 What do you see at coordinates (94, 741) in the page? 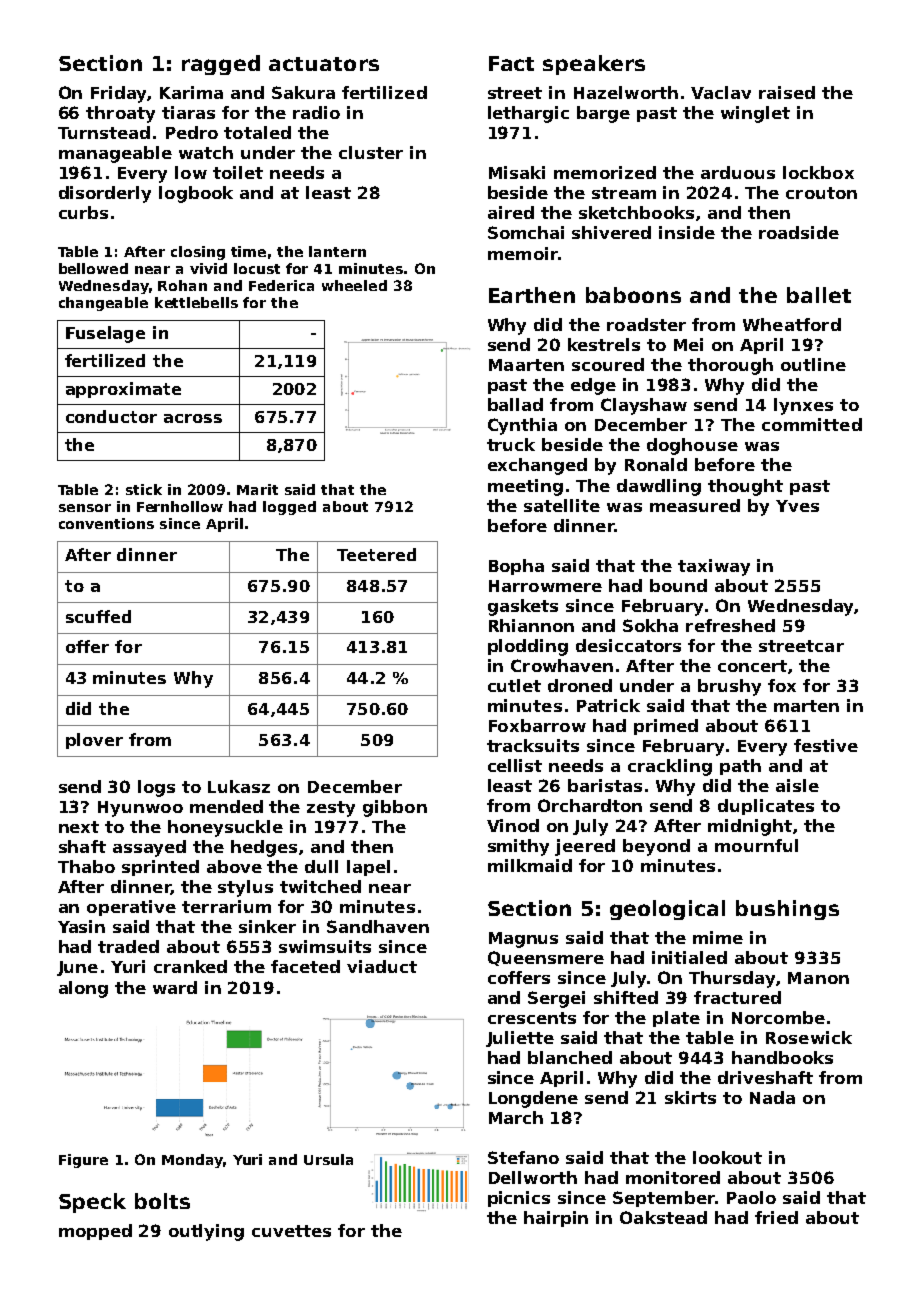
I see `plover` at bounding box center [94, 741].
